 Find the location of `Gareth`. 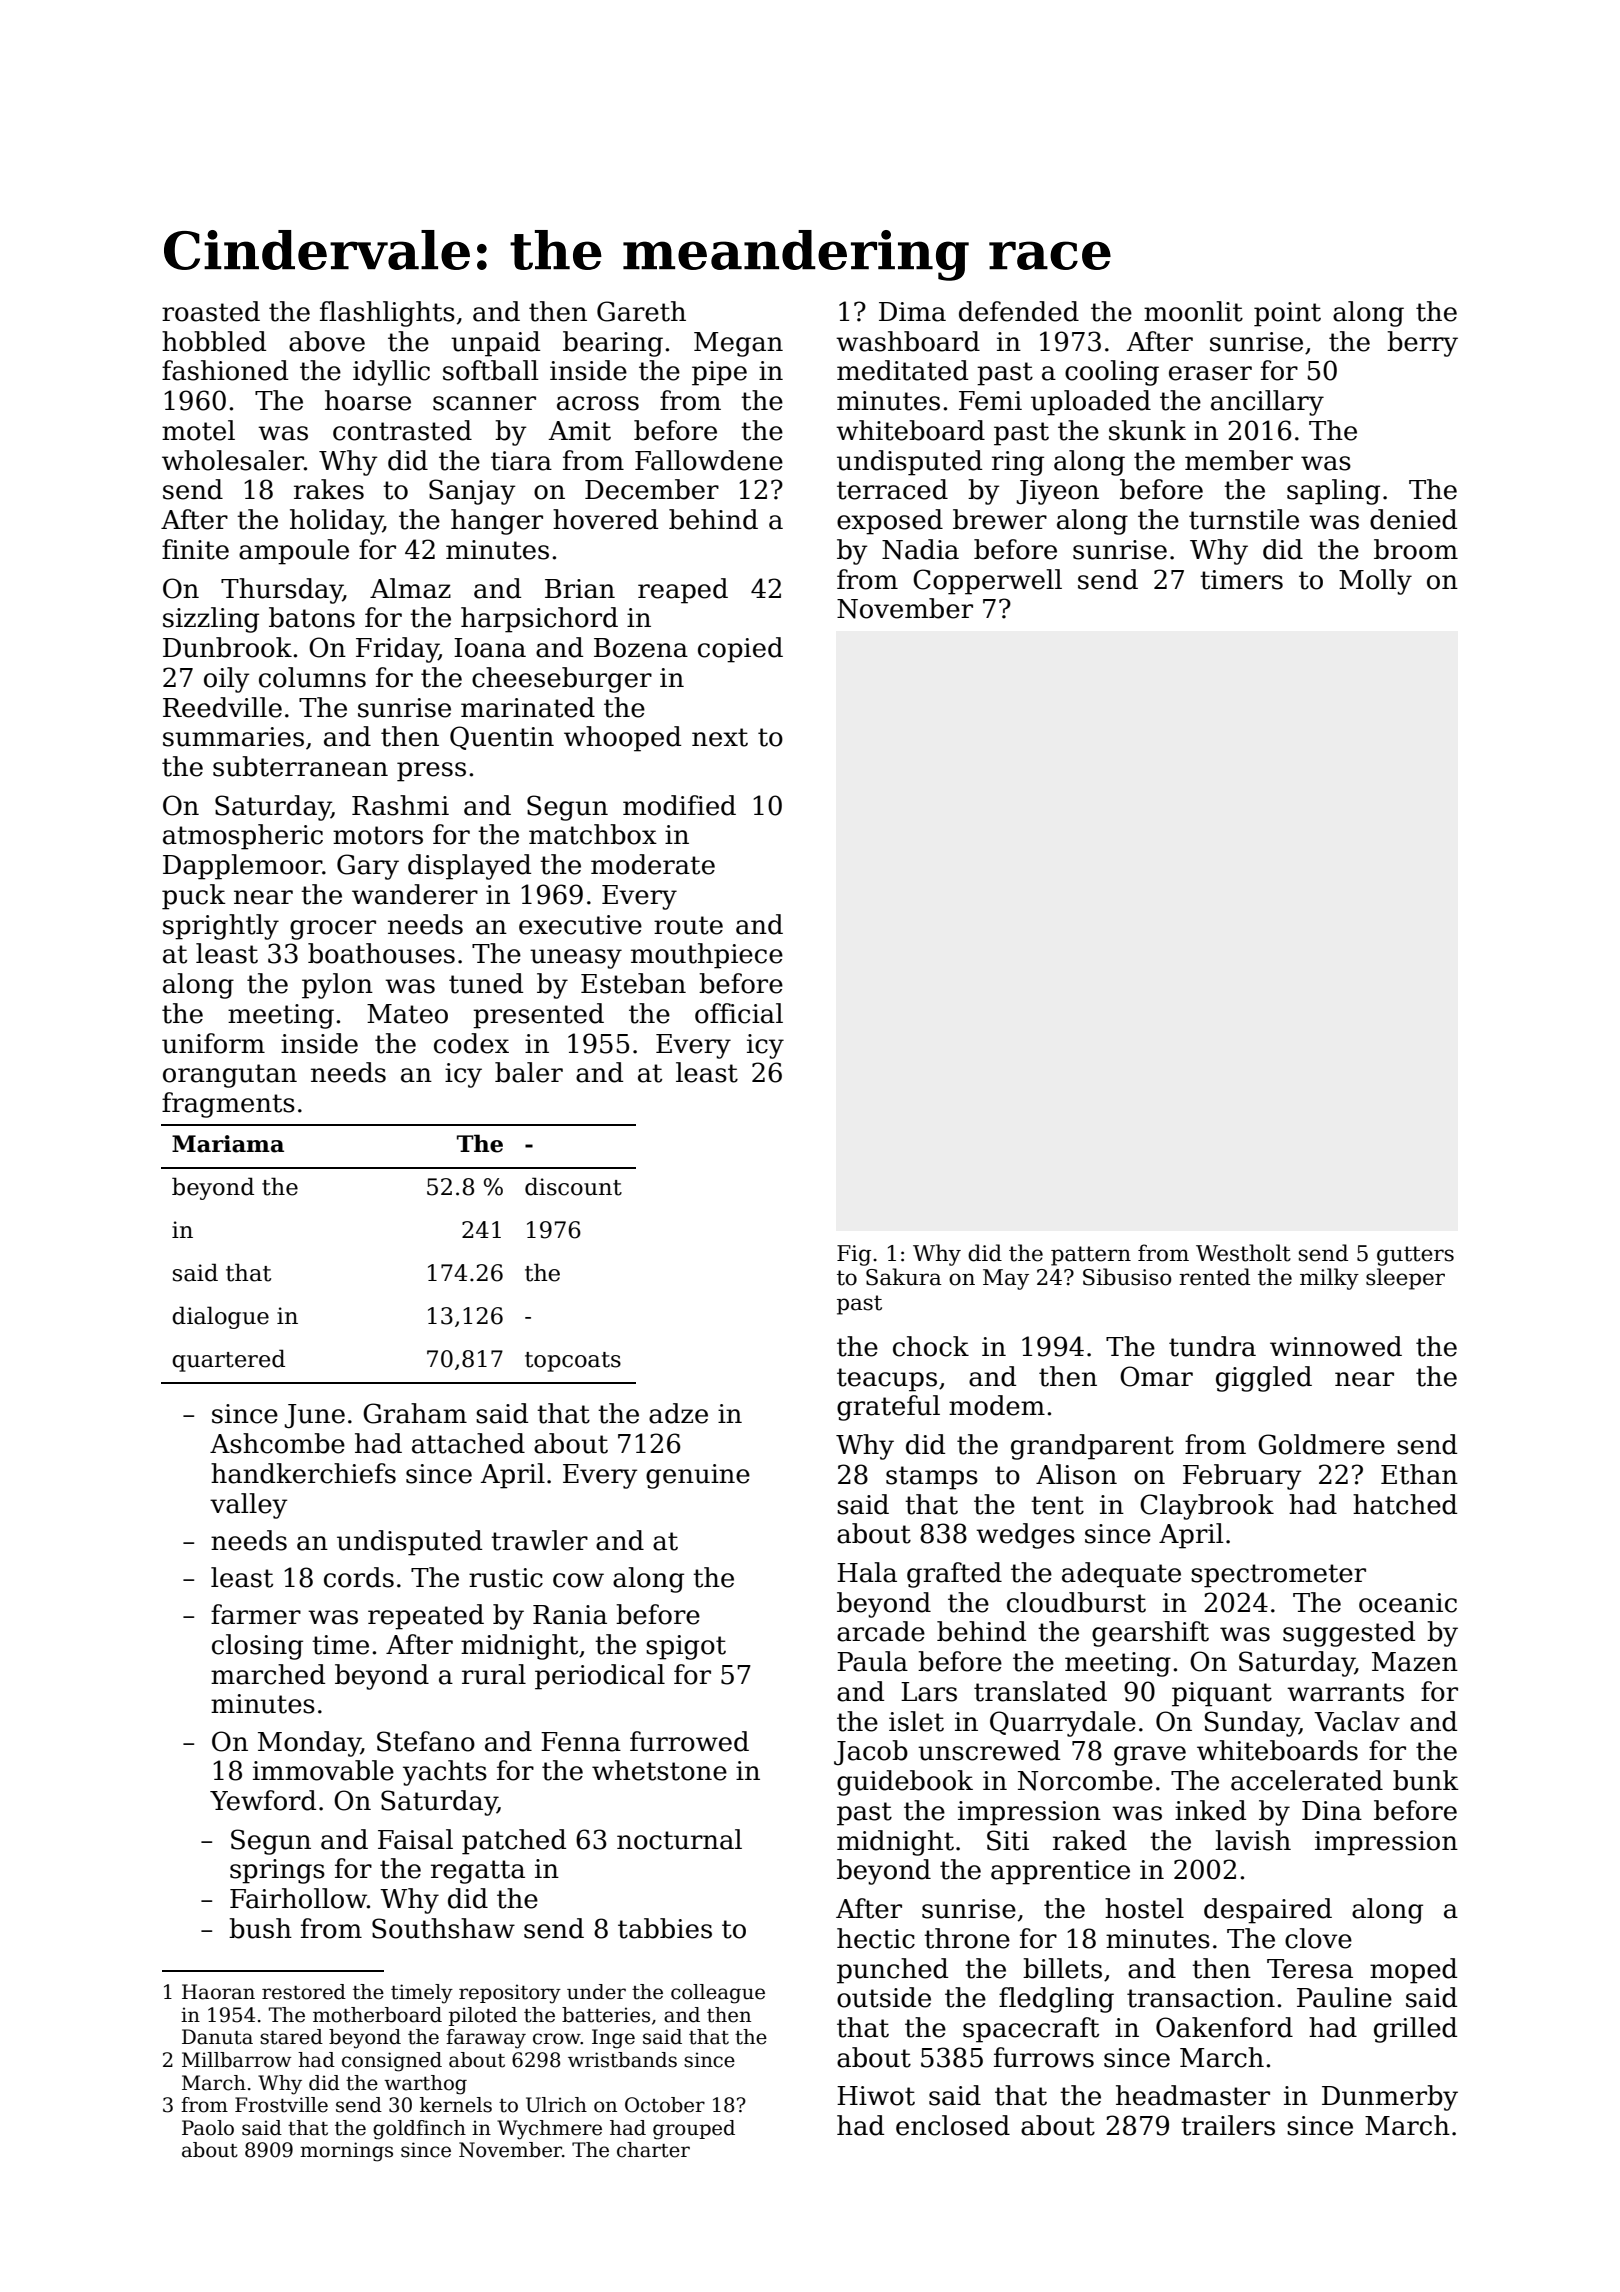

Gareth is located at coordinates (641, 311).
